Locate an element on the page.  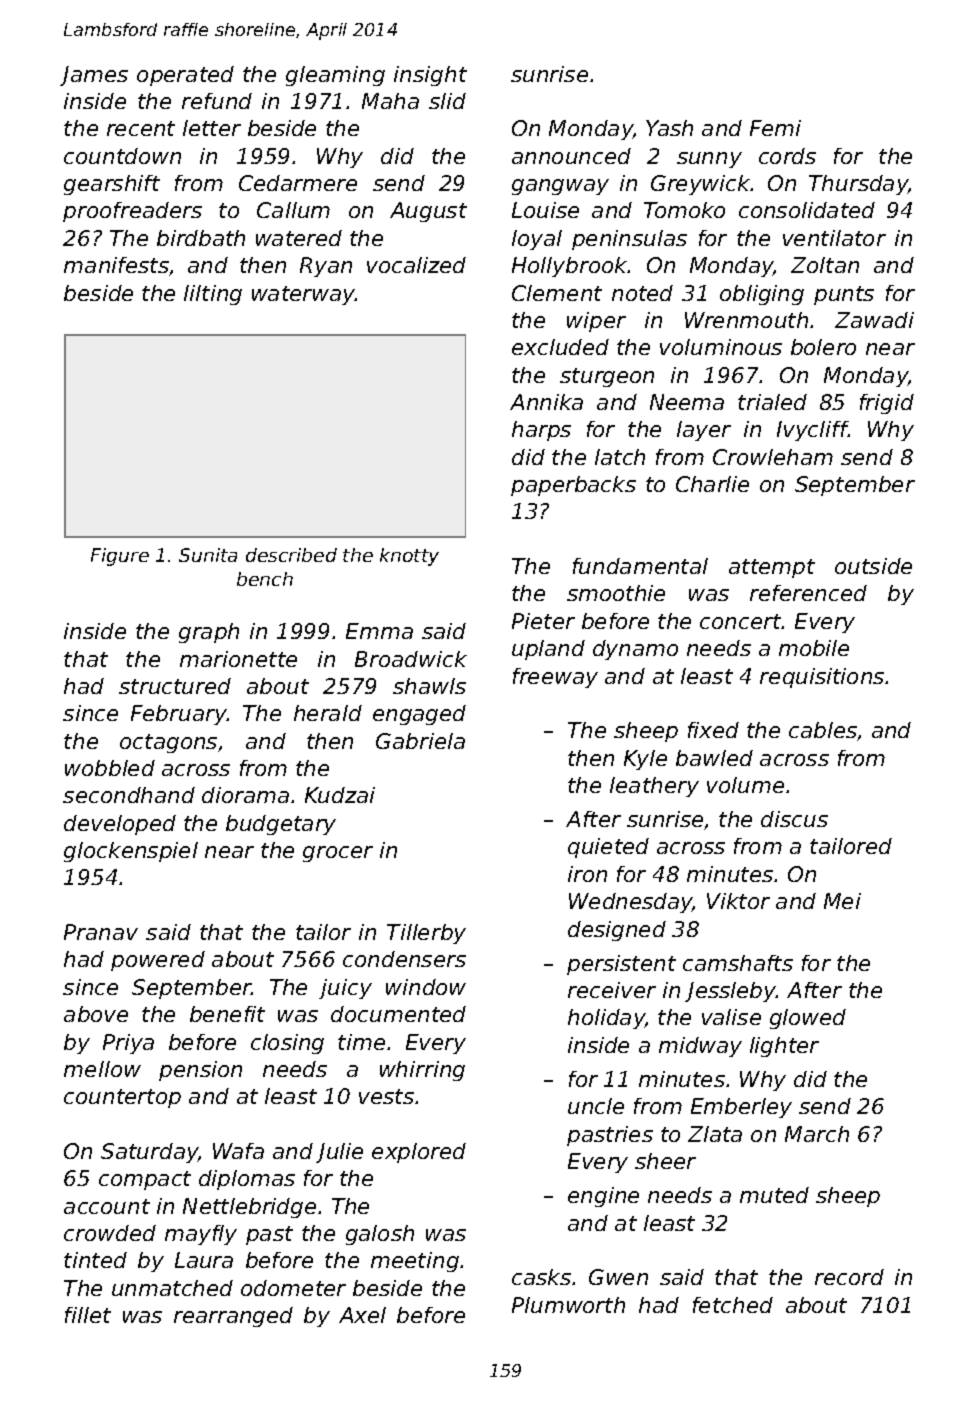
glowed is located at coordinates (808, 1019).
